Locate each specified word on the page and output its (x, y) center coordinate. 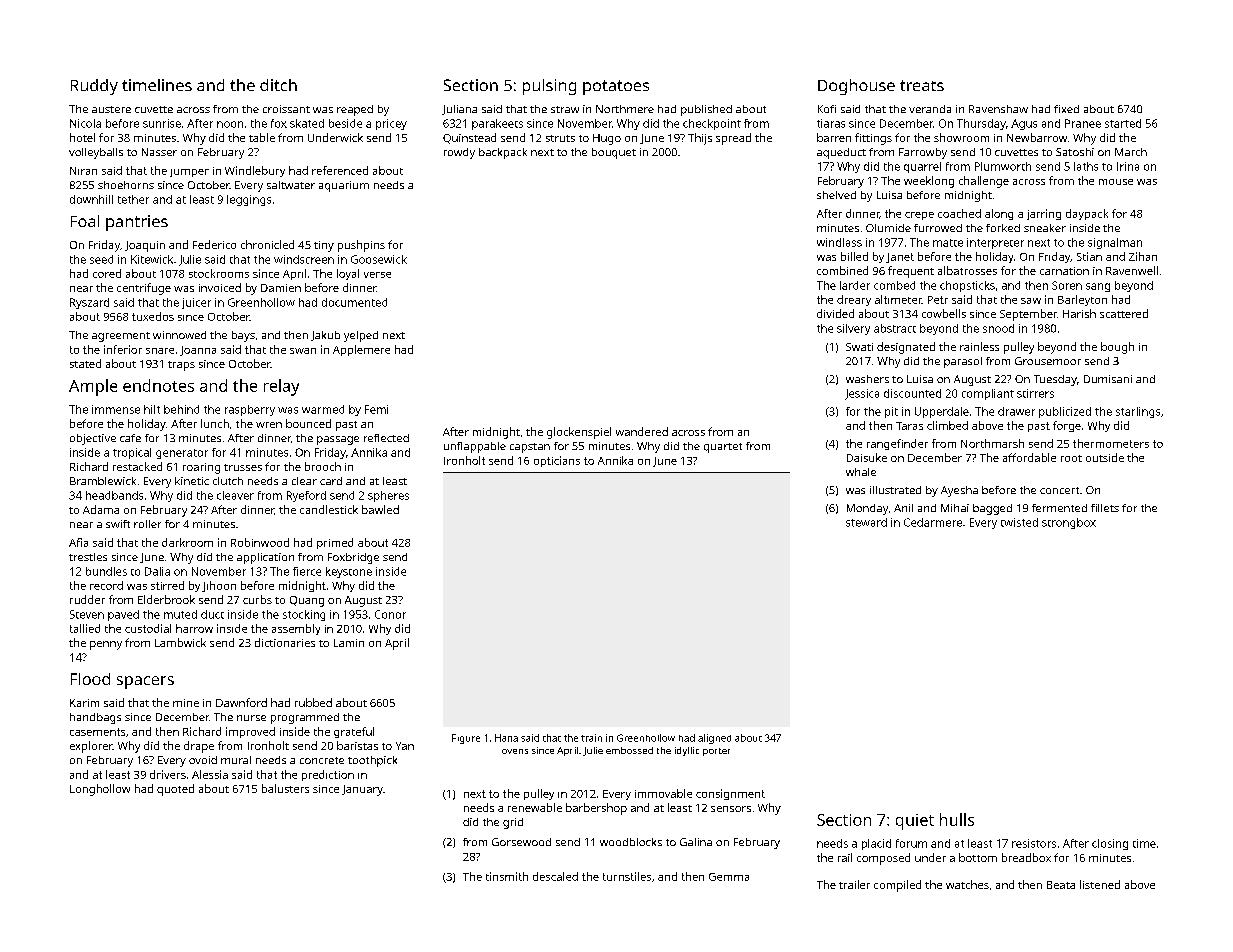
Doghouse (856, 87)
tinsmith (507, 876)
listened (1100, 884)
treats (922, 85)
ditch (278, 85)
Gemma (729, 877)
